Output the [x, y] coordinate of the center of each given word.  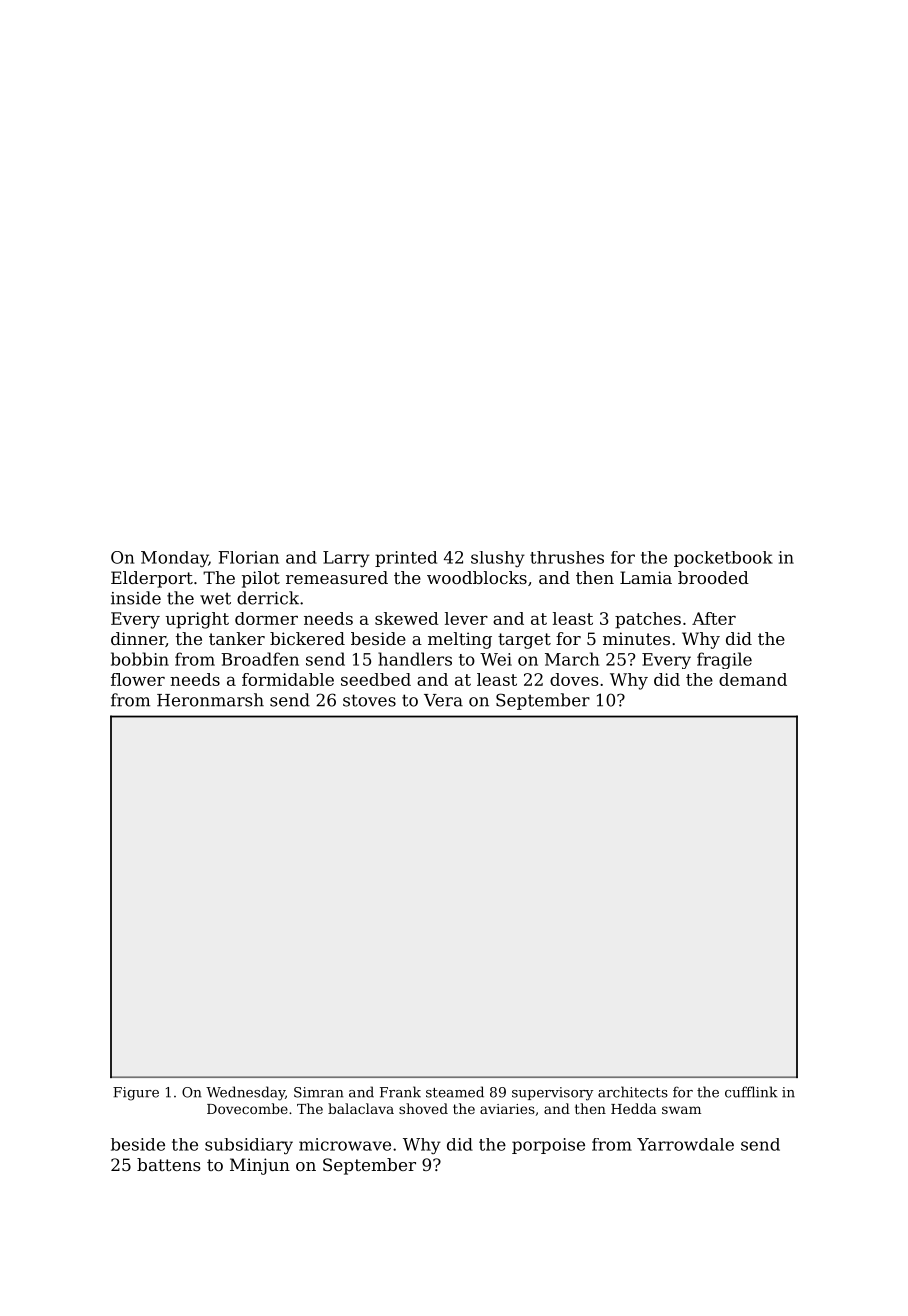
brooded [713, 577]
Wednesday [245, 1093]
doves [574, 679]
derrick [268, 598]
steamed [455, 1092]
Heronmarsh [210, 700]
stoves [369, 700]
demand [753, 679]
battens [169, 1164]
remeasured [337, 577]
